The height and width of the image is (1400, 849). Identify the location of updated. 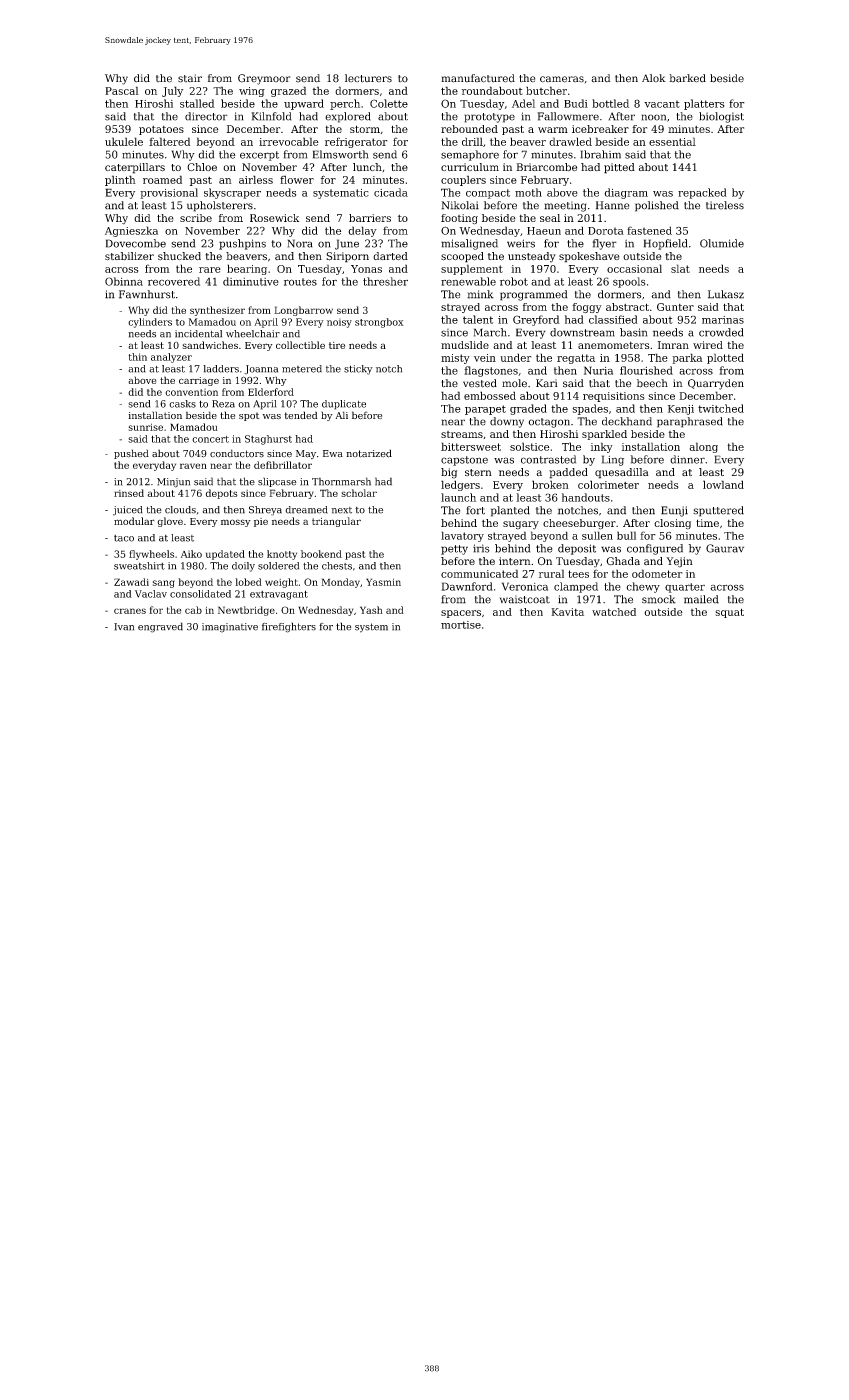
(225, 555).
